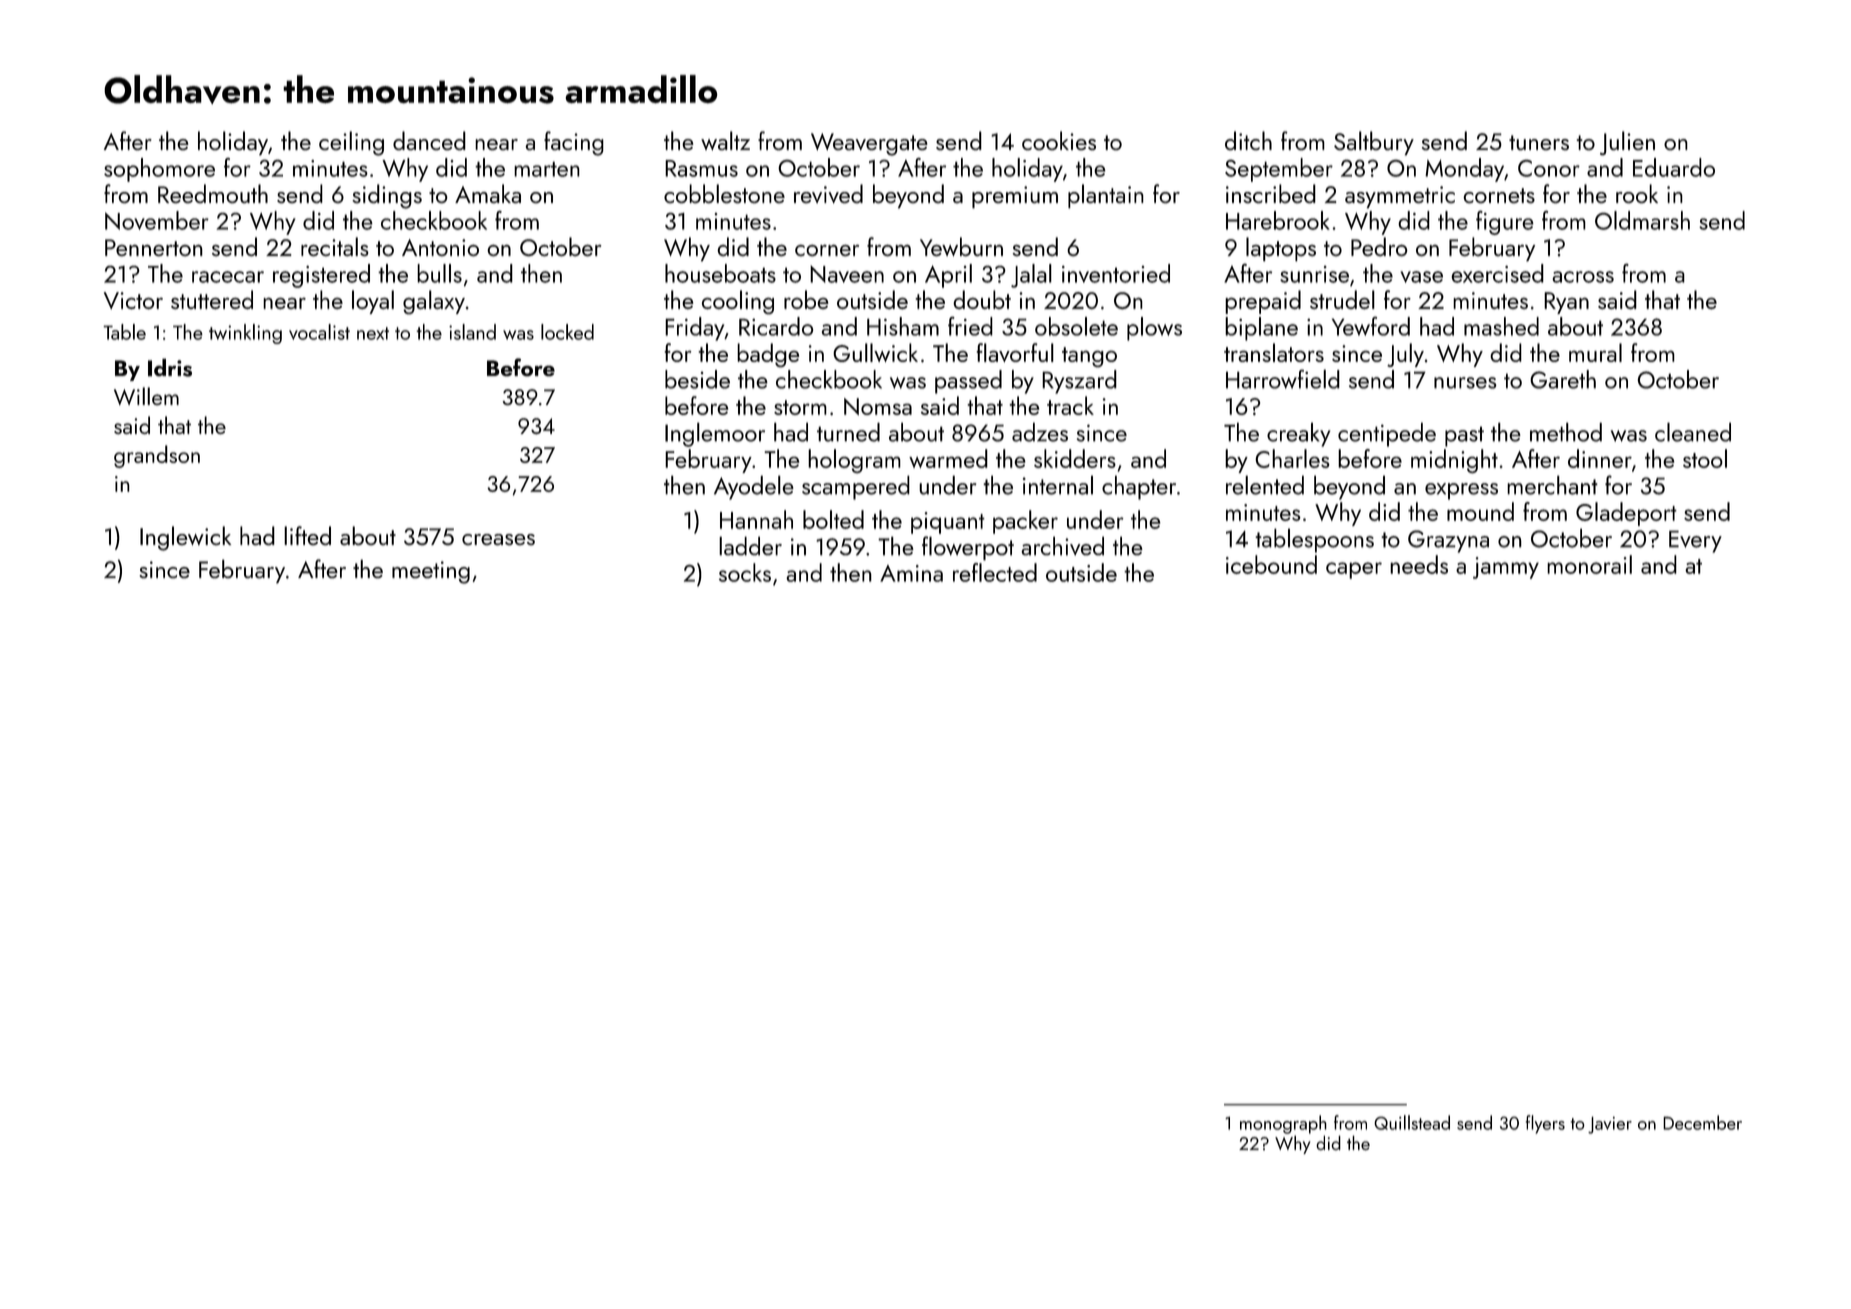  Describe the element at coordinates (1412, 1122) in the screenshot. I see `Quillstead` at that location.
